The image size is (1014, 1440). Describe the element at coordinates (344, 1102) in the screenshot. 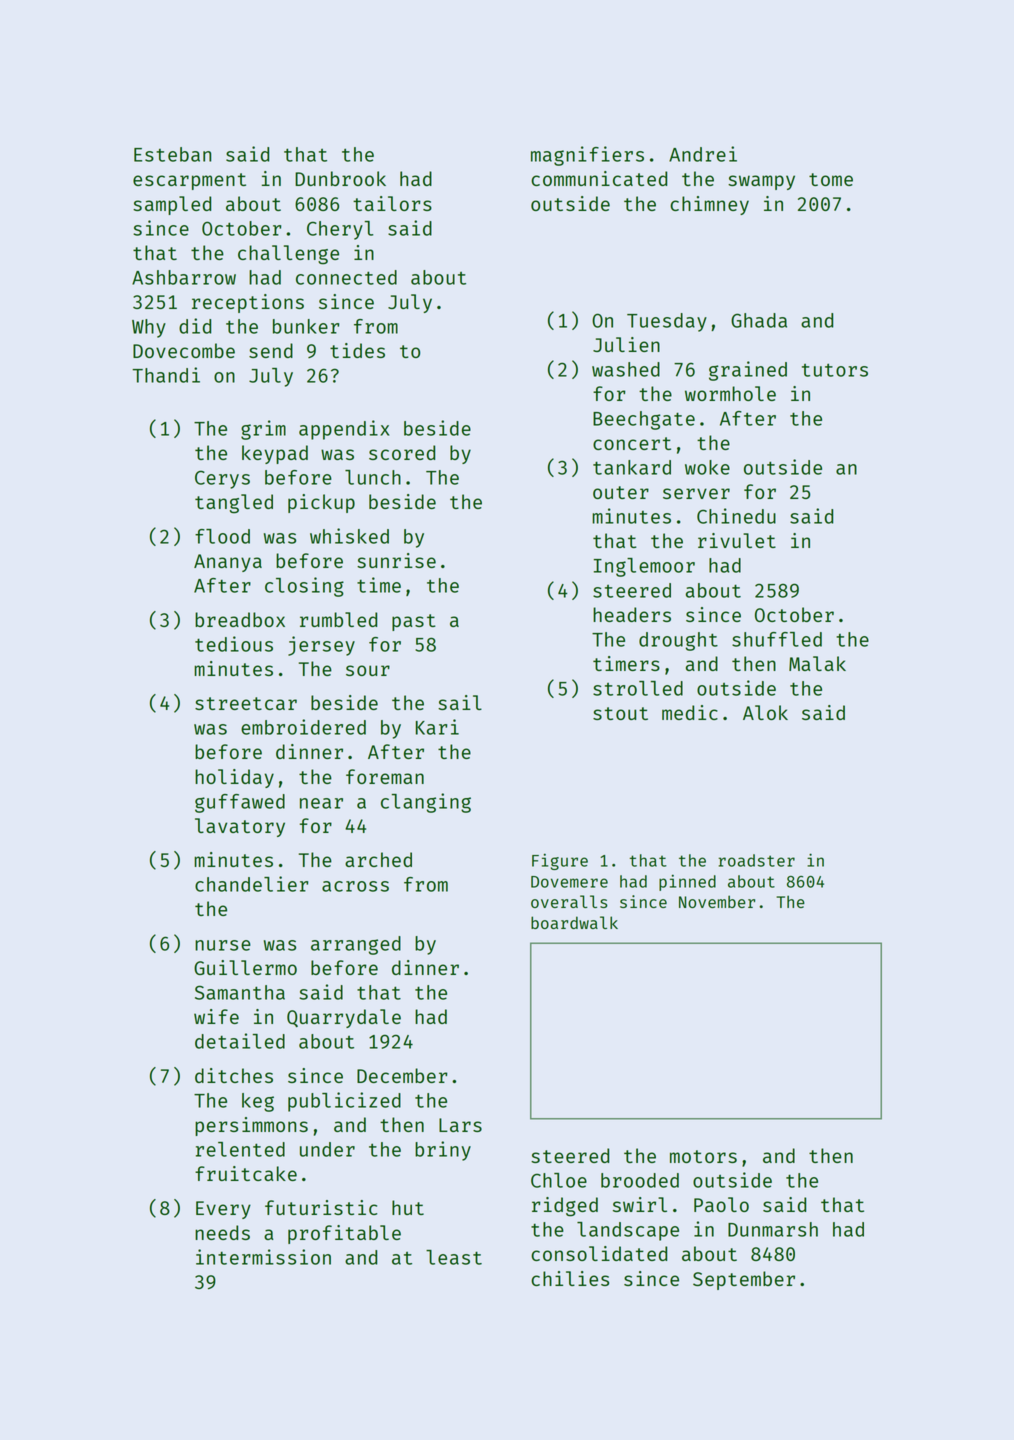

I see `publicized` at that location.
